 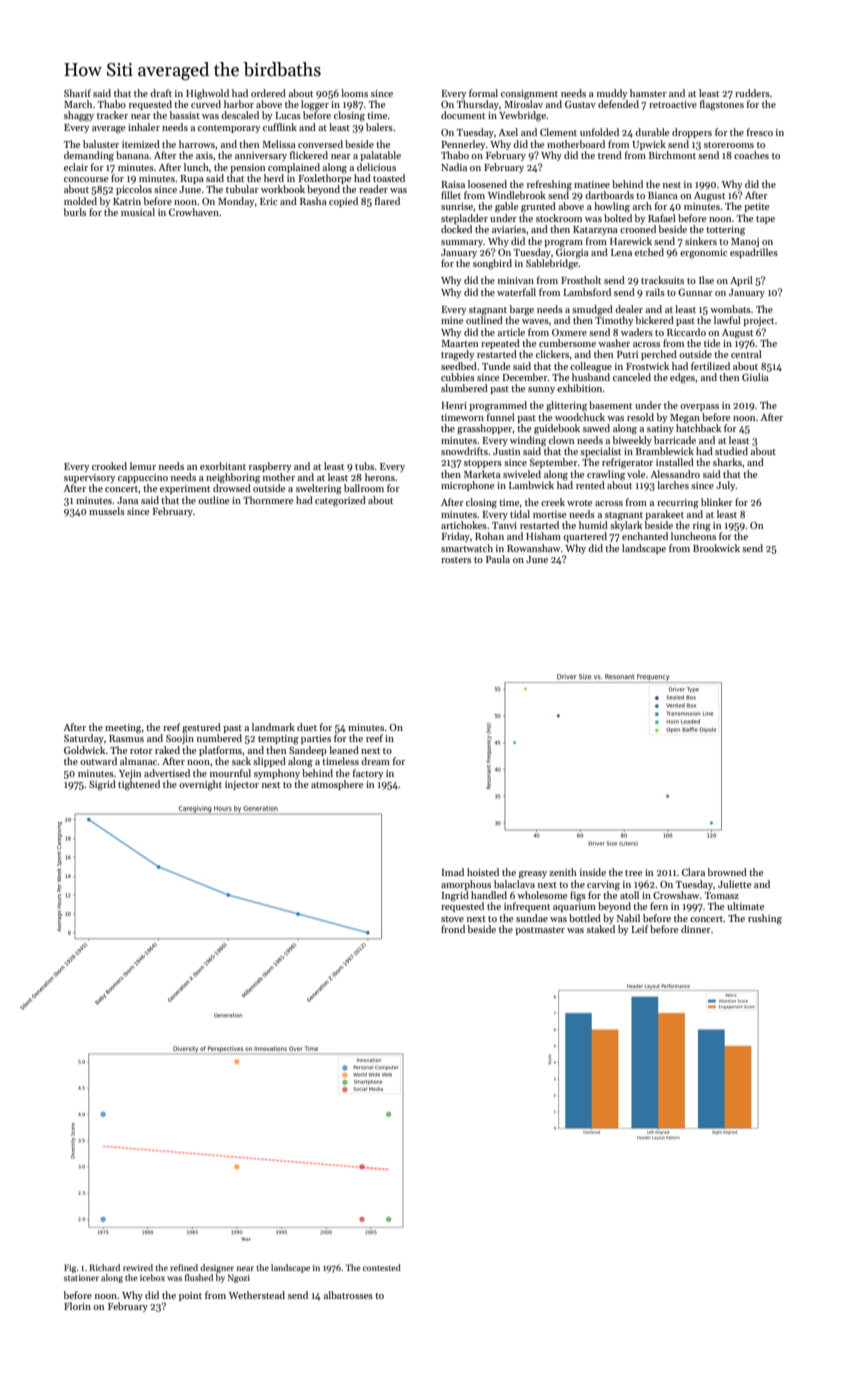 What do you see at coordinates (138, 212) in the screenshot?
I see `musical` at bounding box center [138, 212].
